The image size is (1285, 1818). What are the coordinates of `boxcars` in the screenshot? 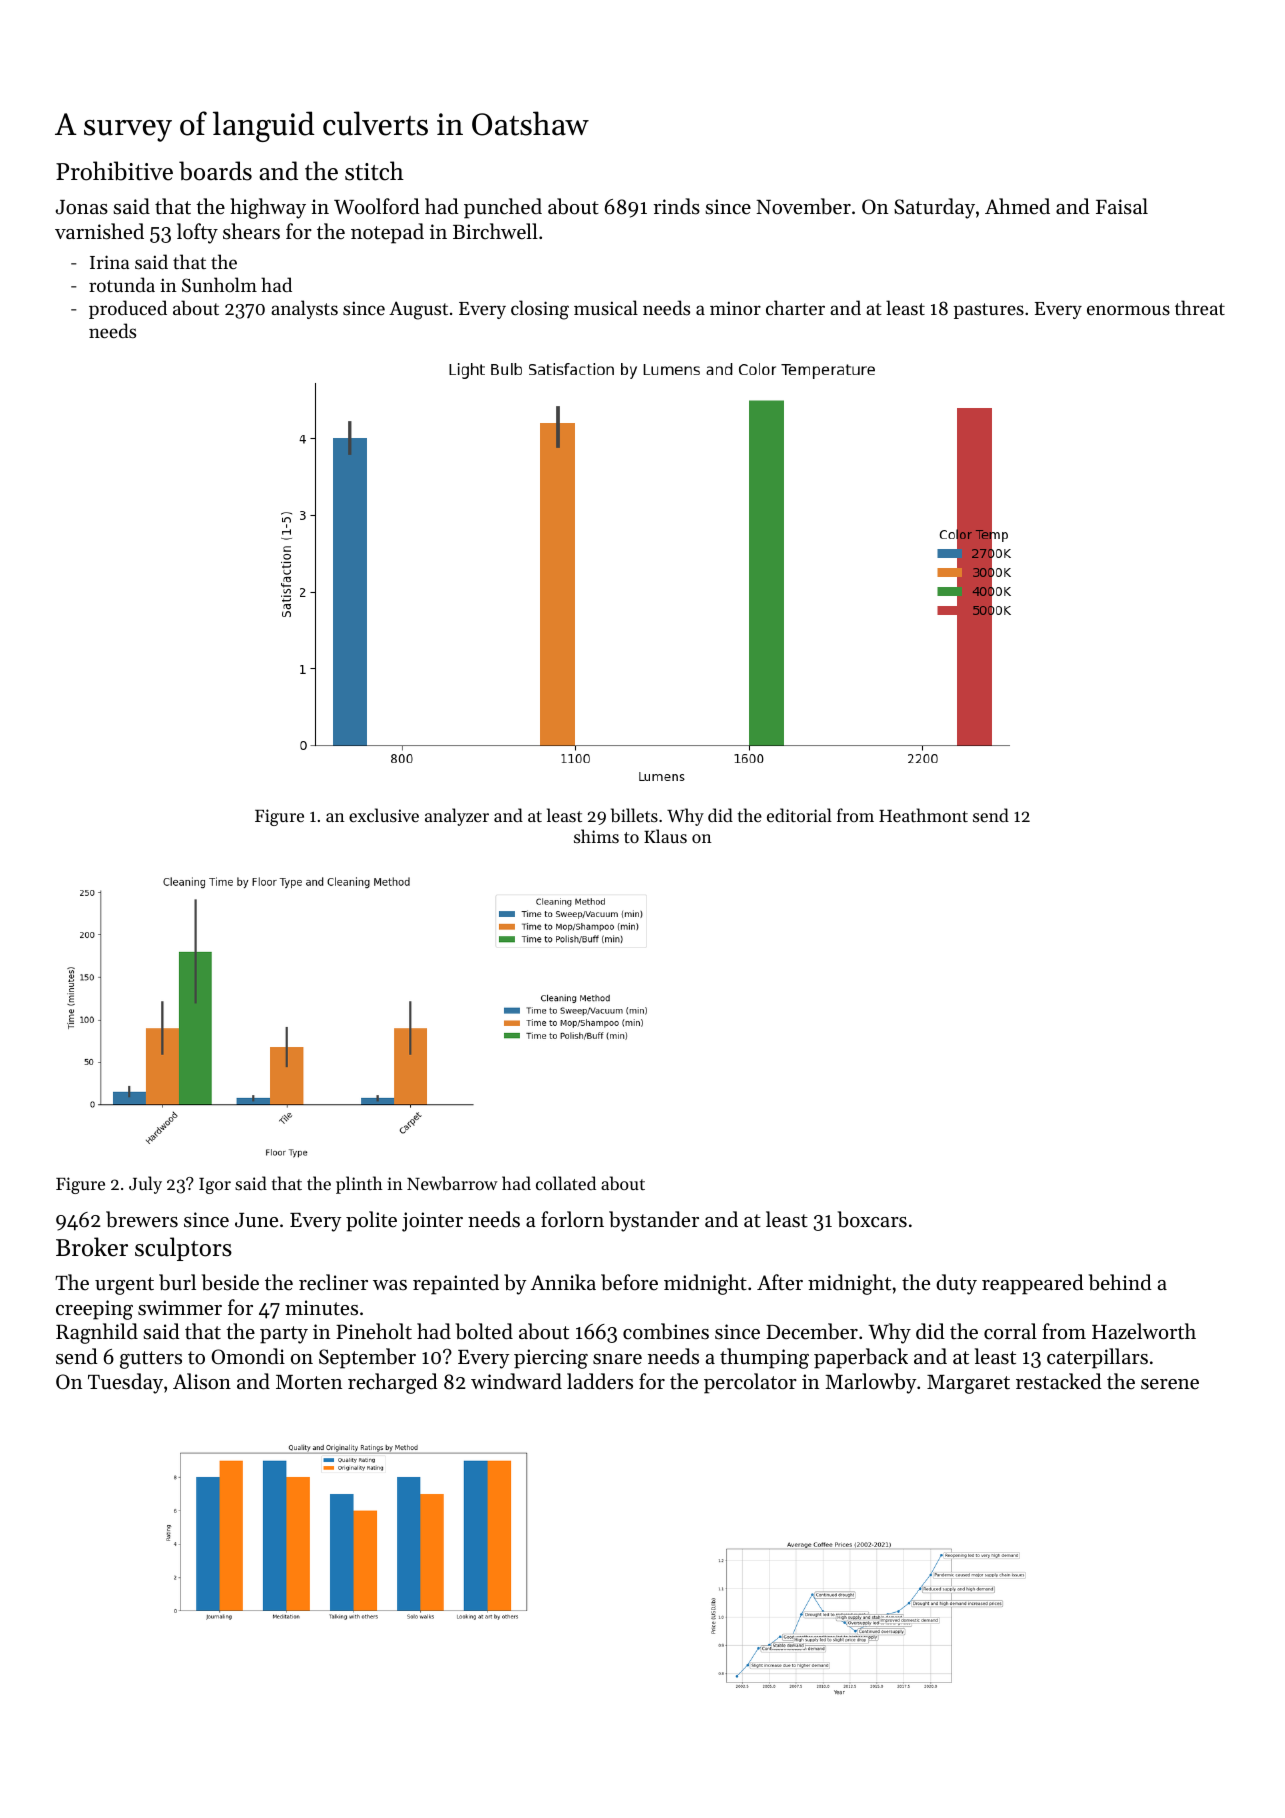 It's located at (872, 1219).
